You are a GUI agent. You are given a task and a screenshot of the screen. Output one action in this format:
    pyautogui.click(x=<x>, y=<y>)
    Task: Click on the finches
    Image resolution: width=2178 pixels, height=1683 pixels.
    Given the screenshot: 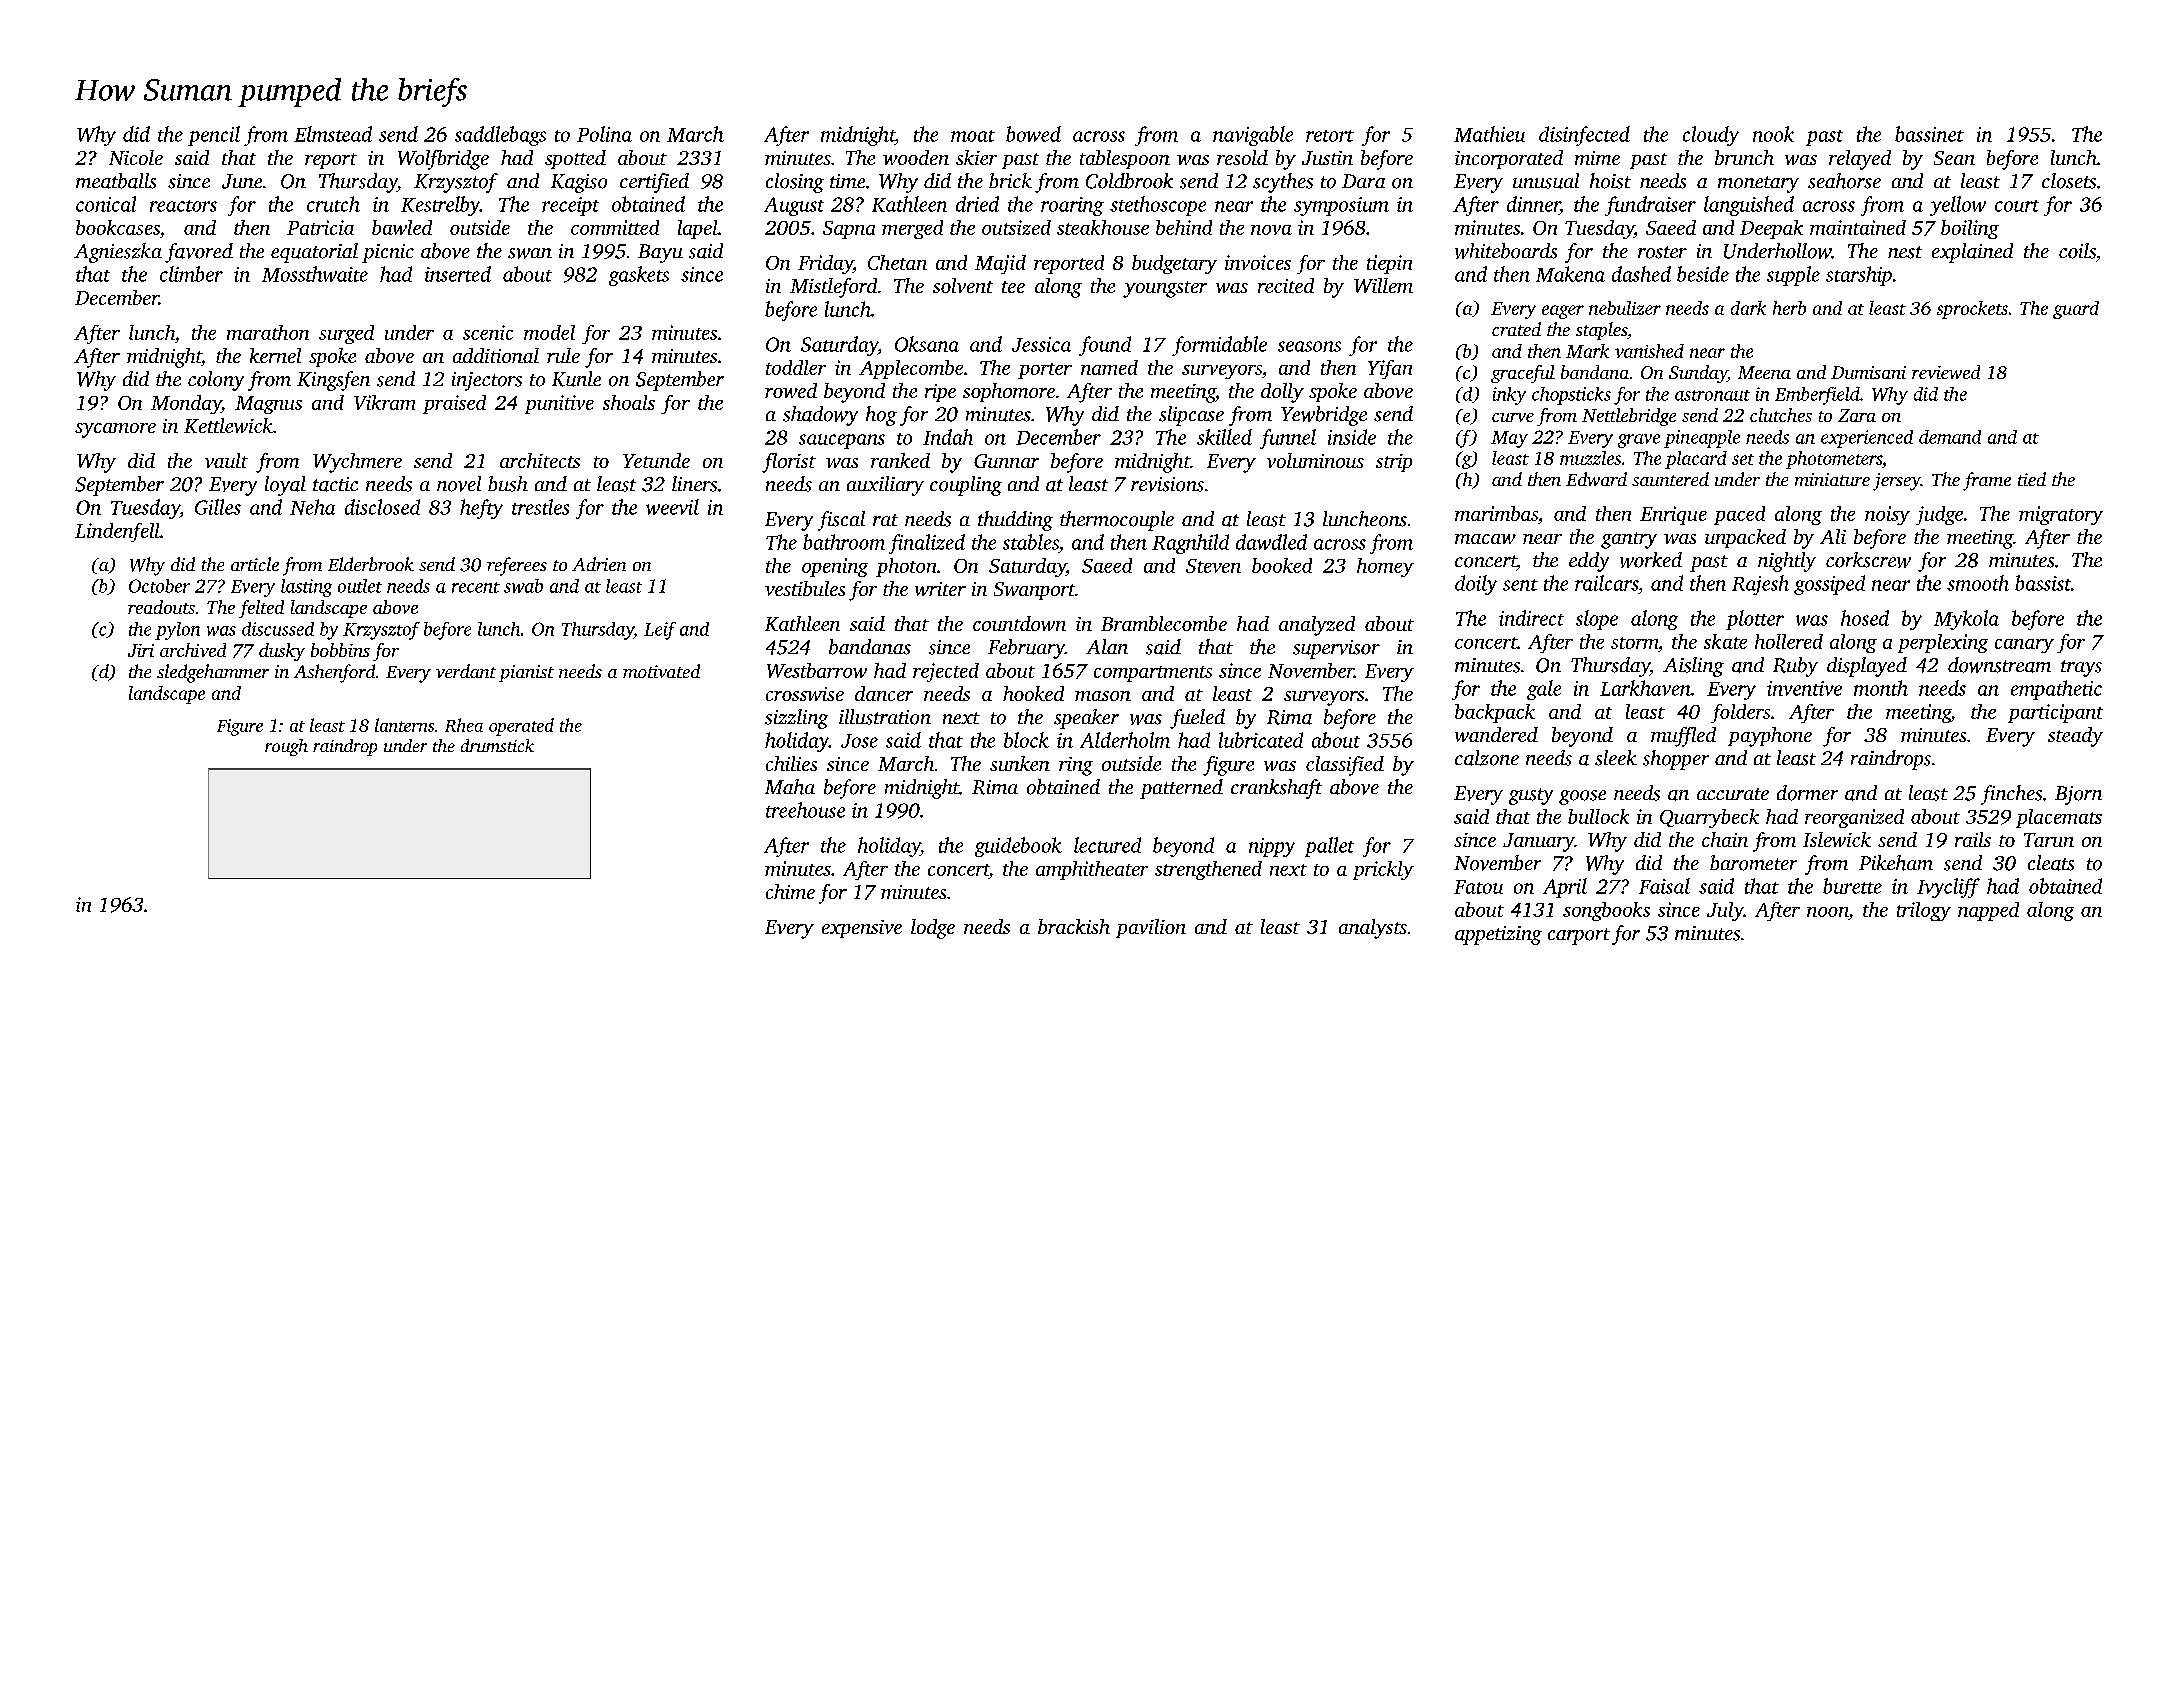 What is the action you would take?
    pyautogui.click(x=2011, y=795)
